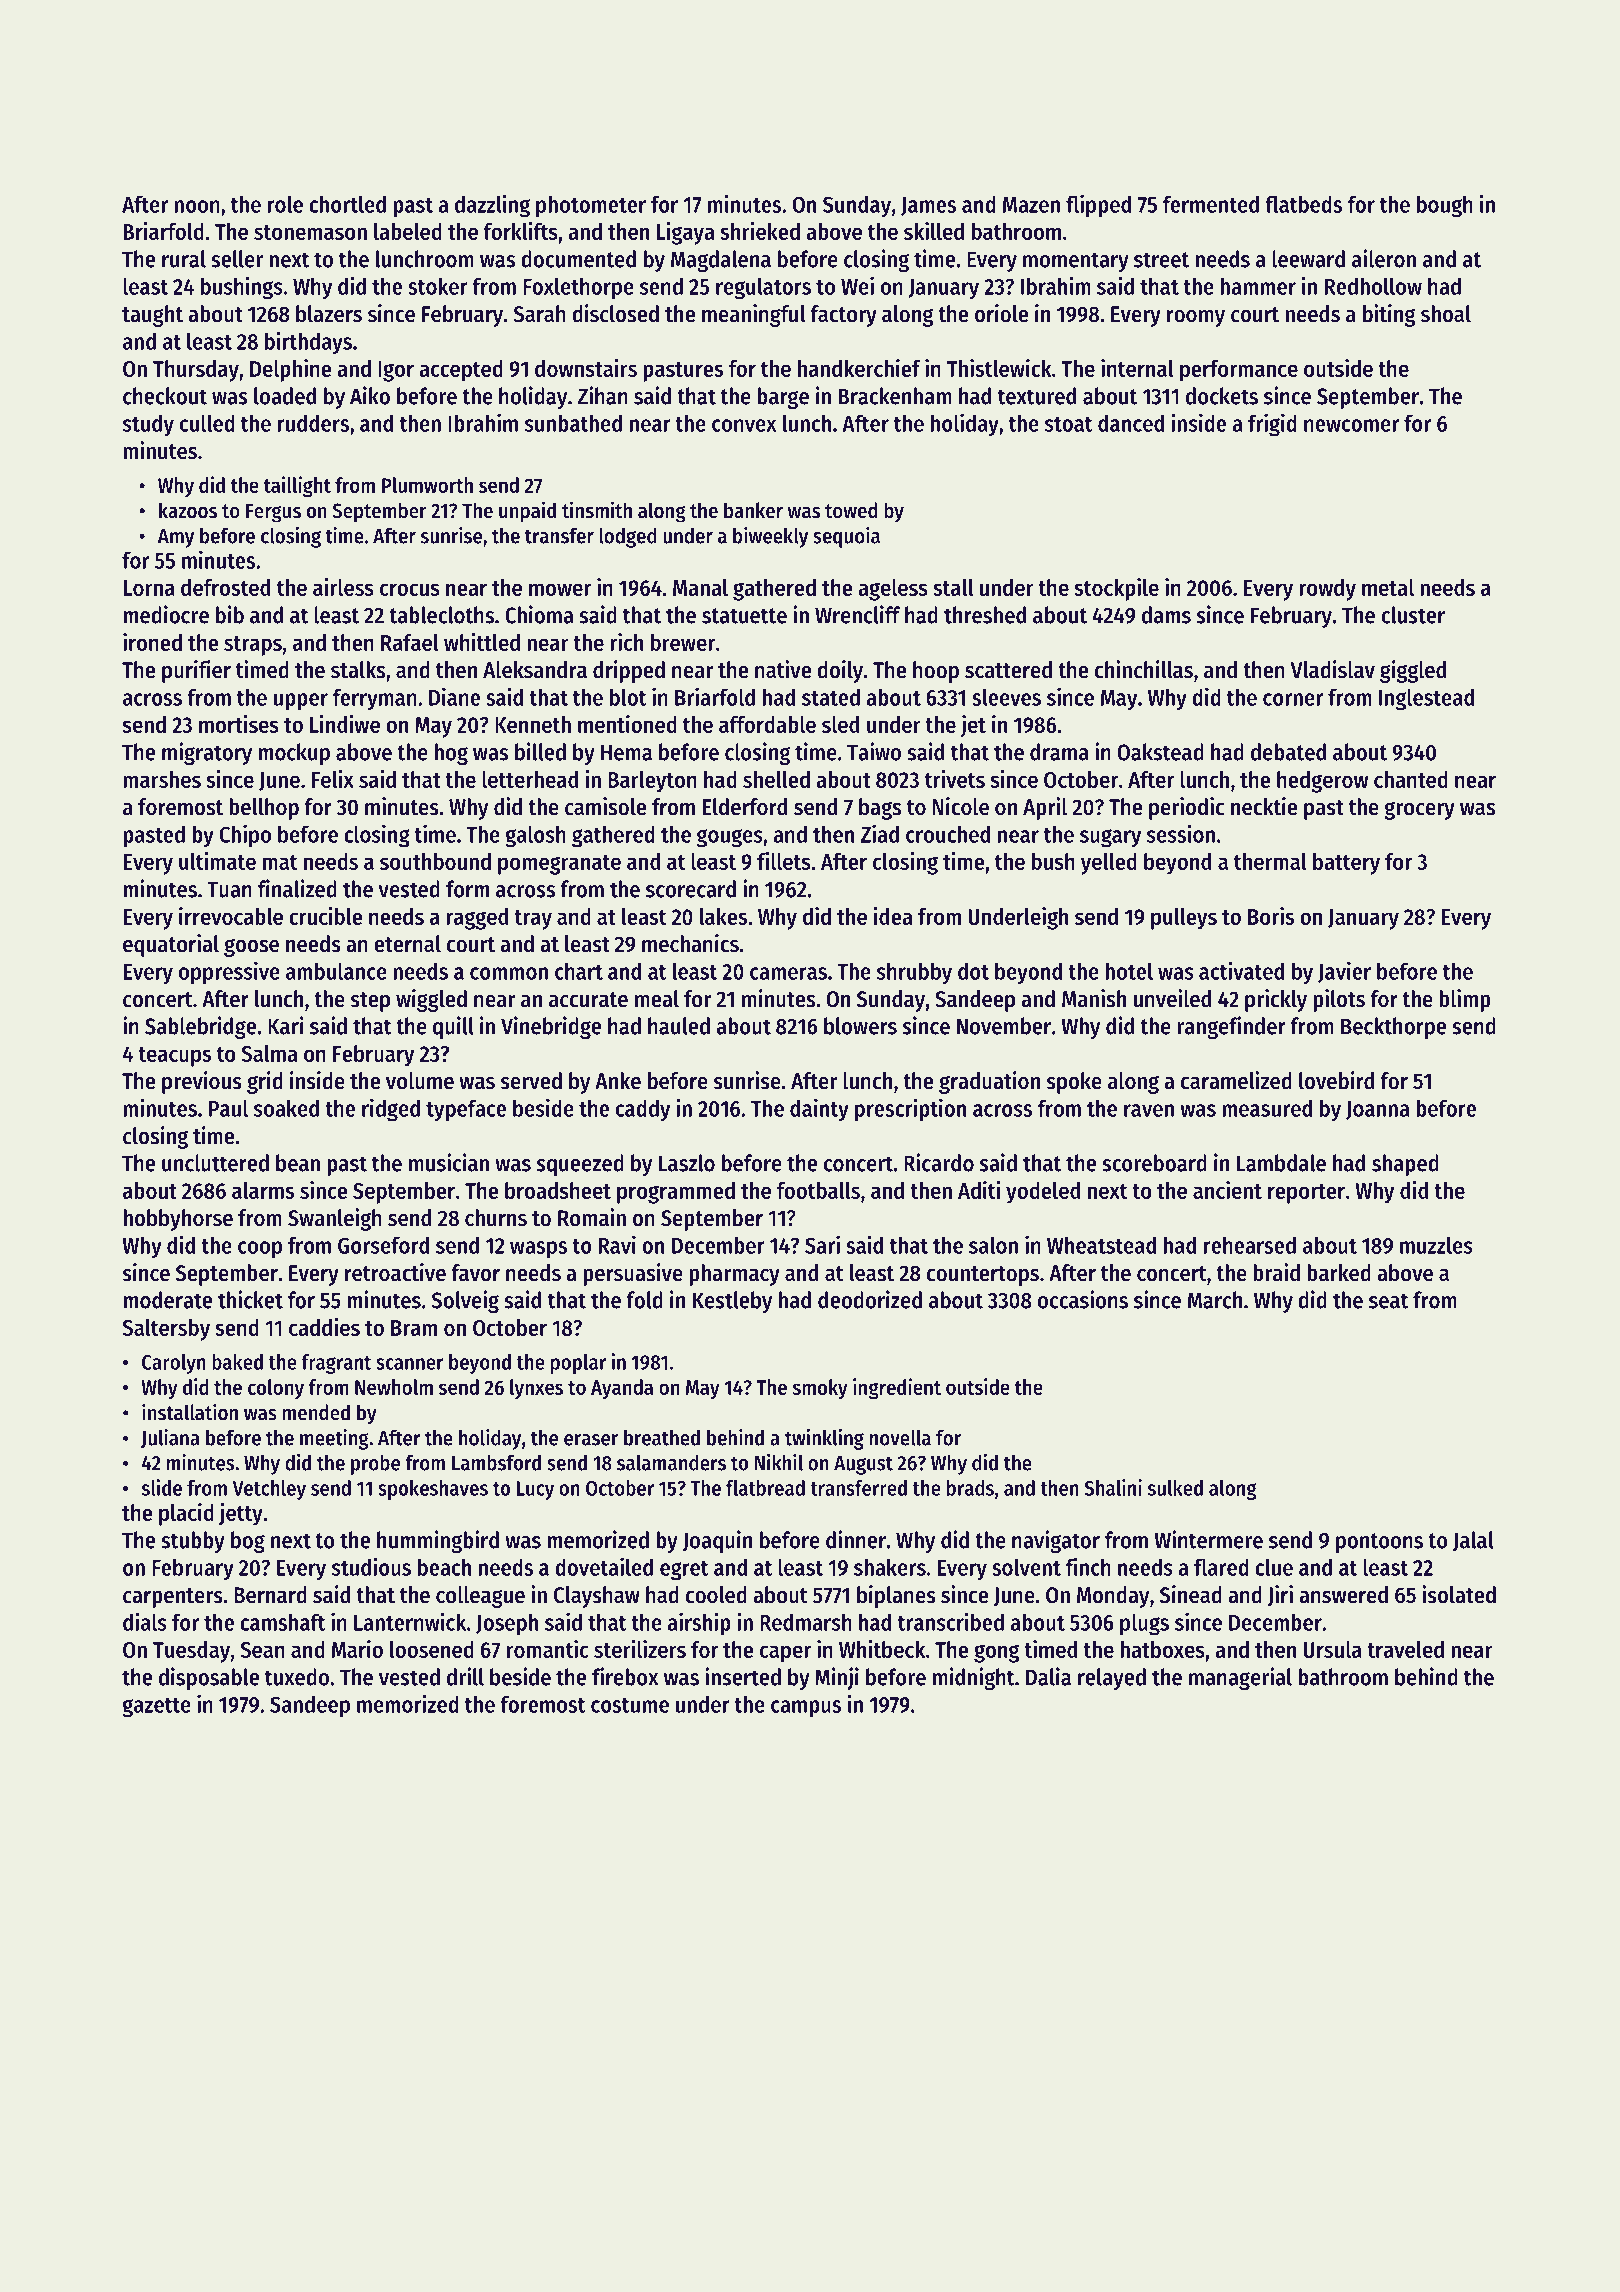 The width and height of the image is (1620, 2292). What do you see at coordinates (193, 1542) in the image?
I see `stubby` at bounding box center [193, 1542].
